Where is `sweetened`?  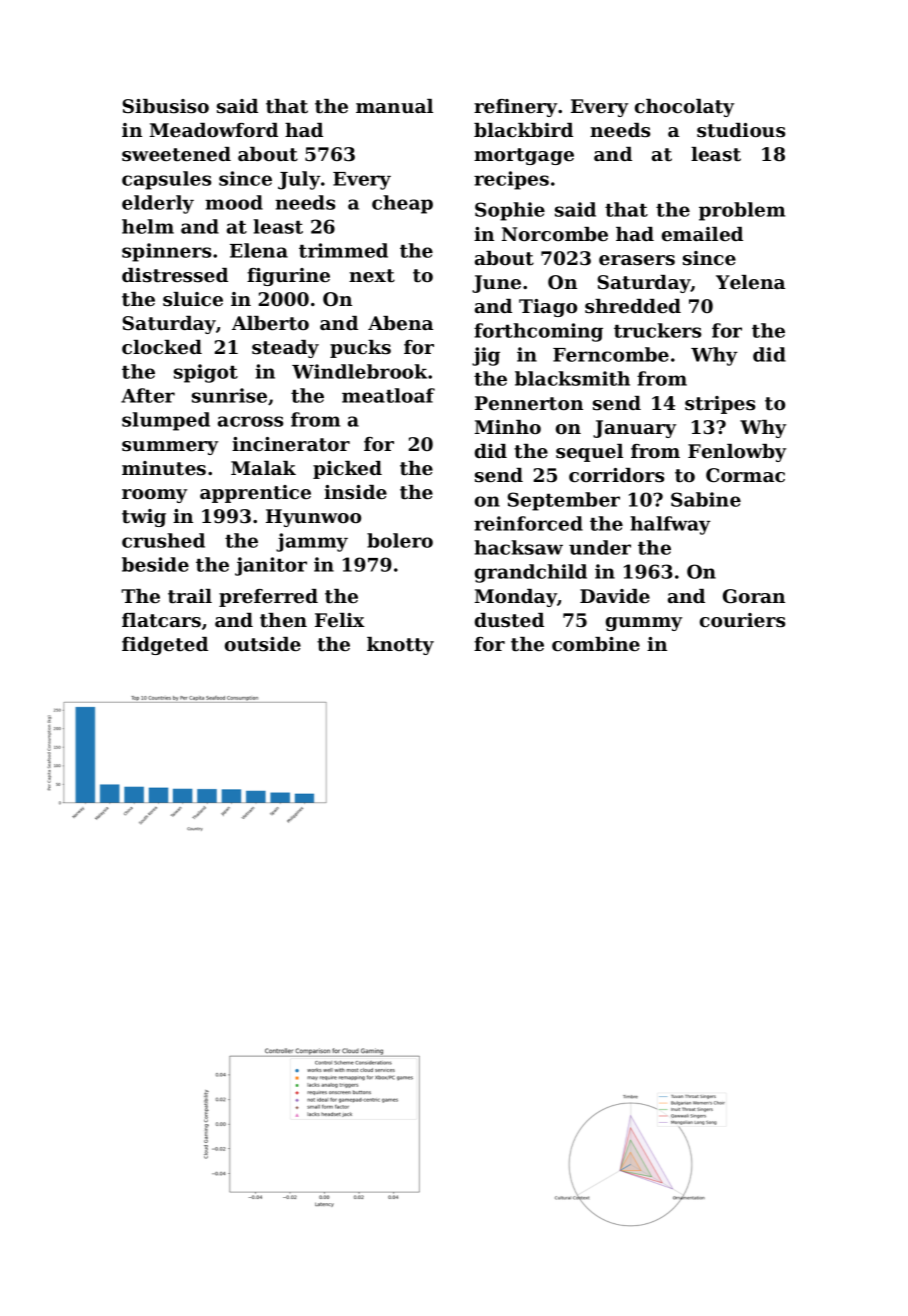 sweetened is located at coordinates (176, 154).
